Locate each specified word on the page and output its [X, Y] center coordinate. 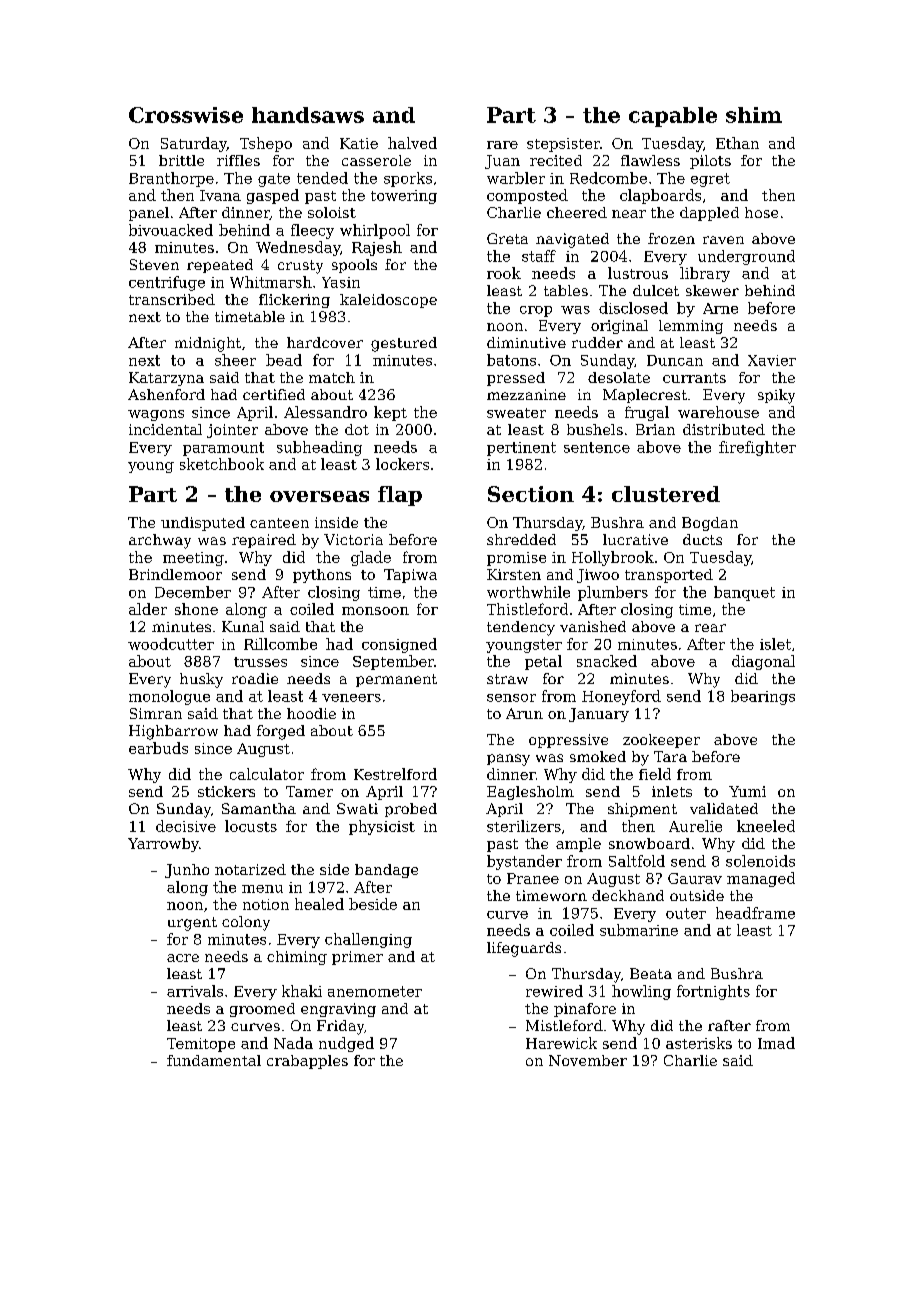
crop [536, 311]
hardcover [325, 342]
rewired [554, 991]
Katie [359, 143]
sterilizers [524, 826]
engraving [338, 1010]
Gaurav [695, 878]
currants [694, 378]
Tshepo [266, 144]
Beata [651, 973]
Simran [156, 713]
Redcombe [608, 178]
